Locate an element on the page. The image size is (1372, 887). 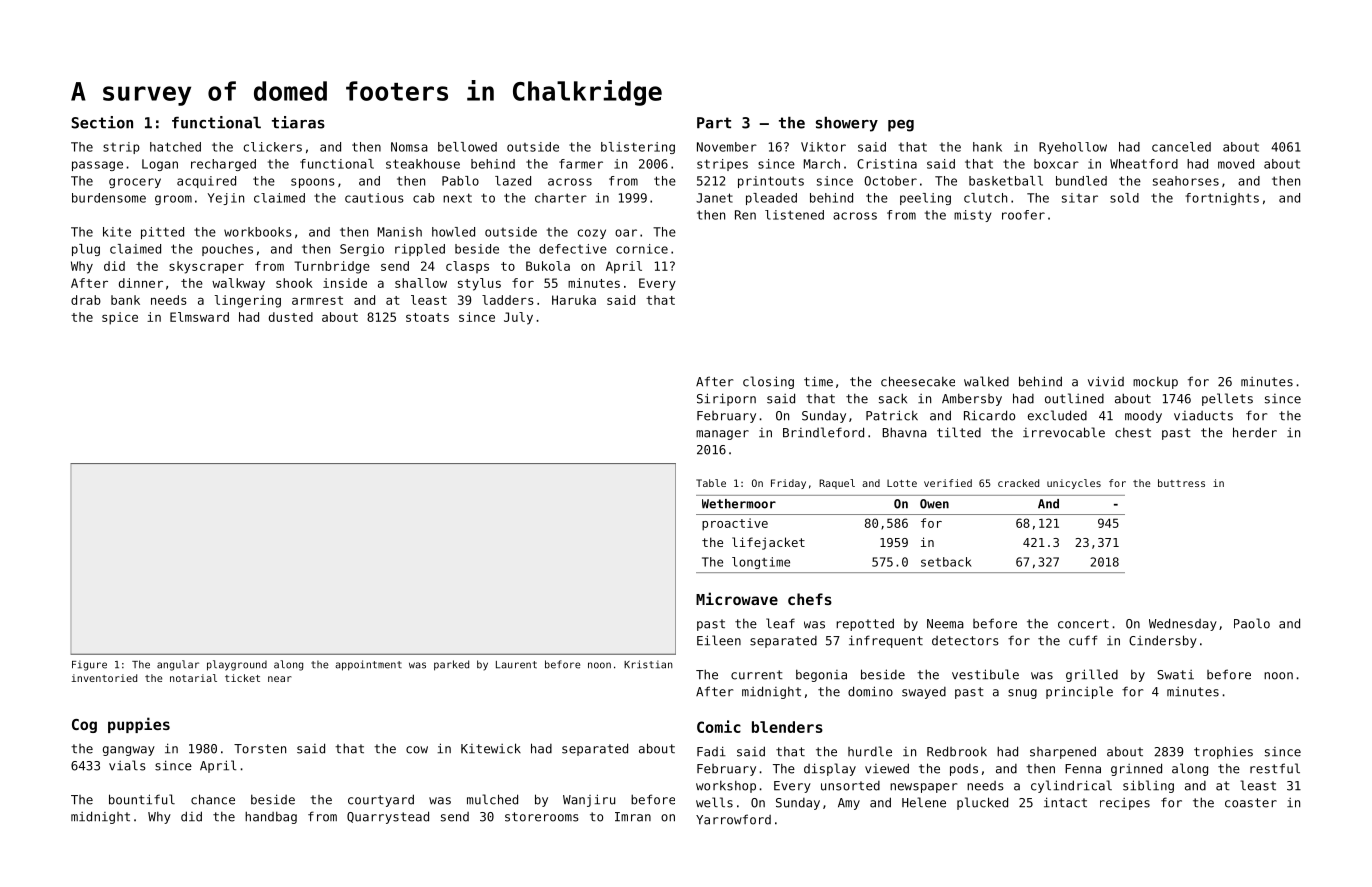
Quarrystead is located at coordinates (388, 817).
